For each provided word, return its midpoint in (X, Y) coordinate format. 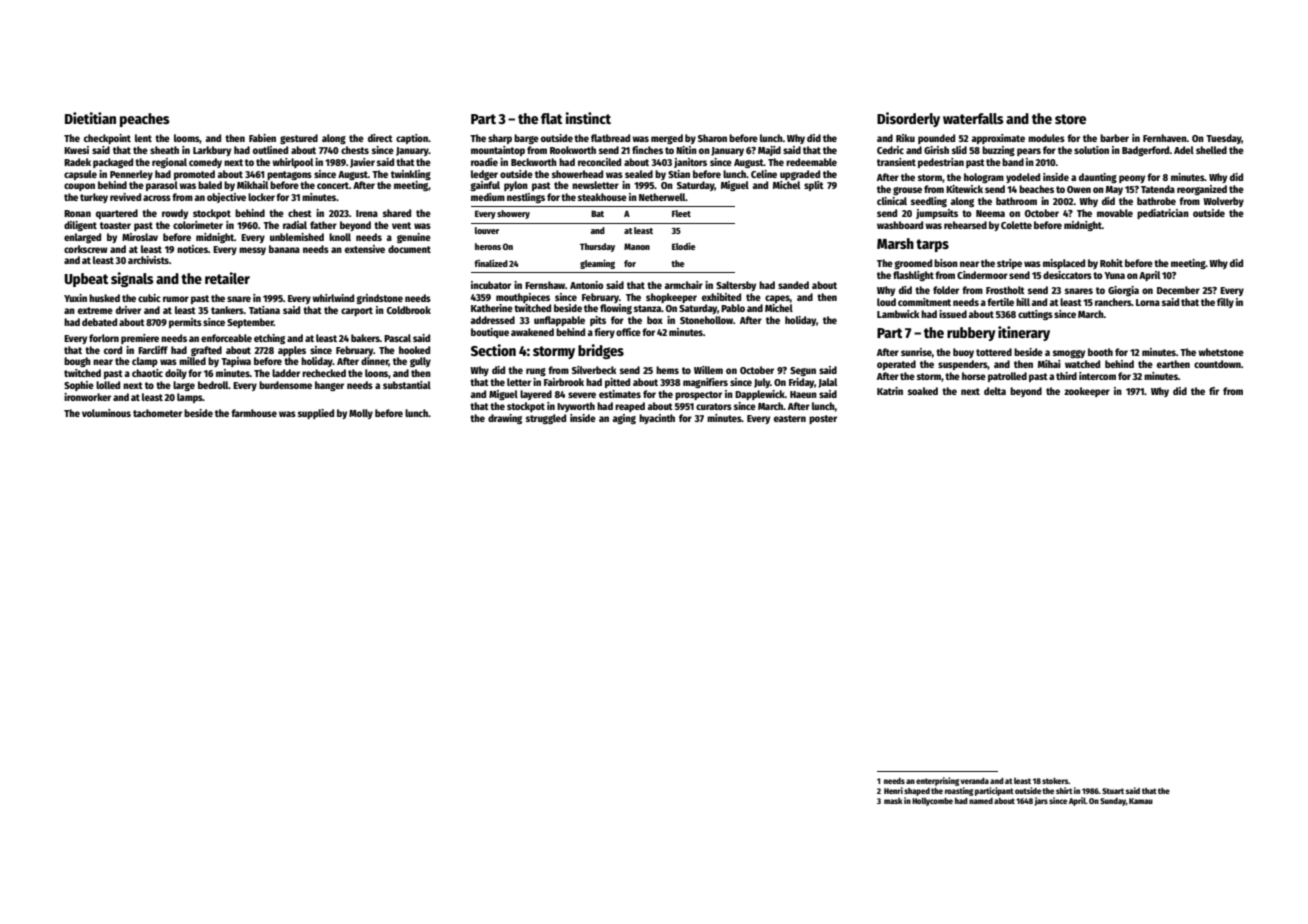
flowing (616, 309)
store (1070, 119)
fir (1214, 391)
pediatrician (1163, 214)
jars (1041, 801)
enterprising (937, 781)
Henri (893, 790)
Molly (361, 414)
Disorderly (908, 119)
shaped (917, 792)
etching (269, 339)
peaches (145, 120)
